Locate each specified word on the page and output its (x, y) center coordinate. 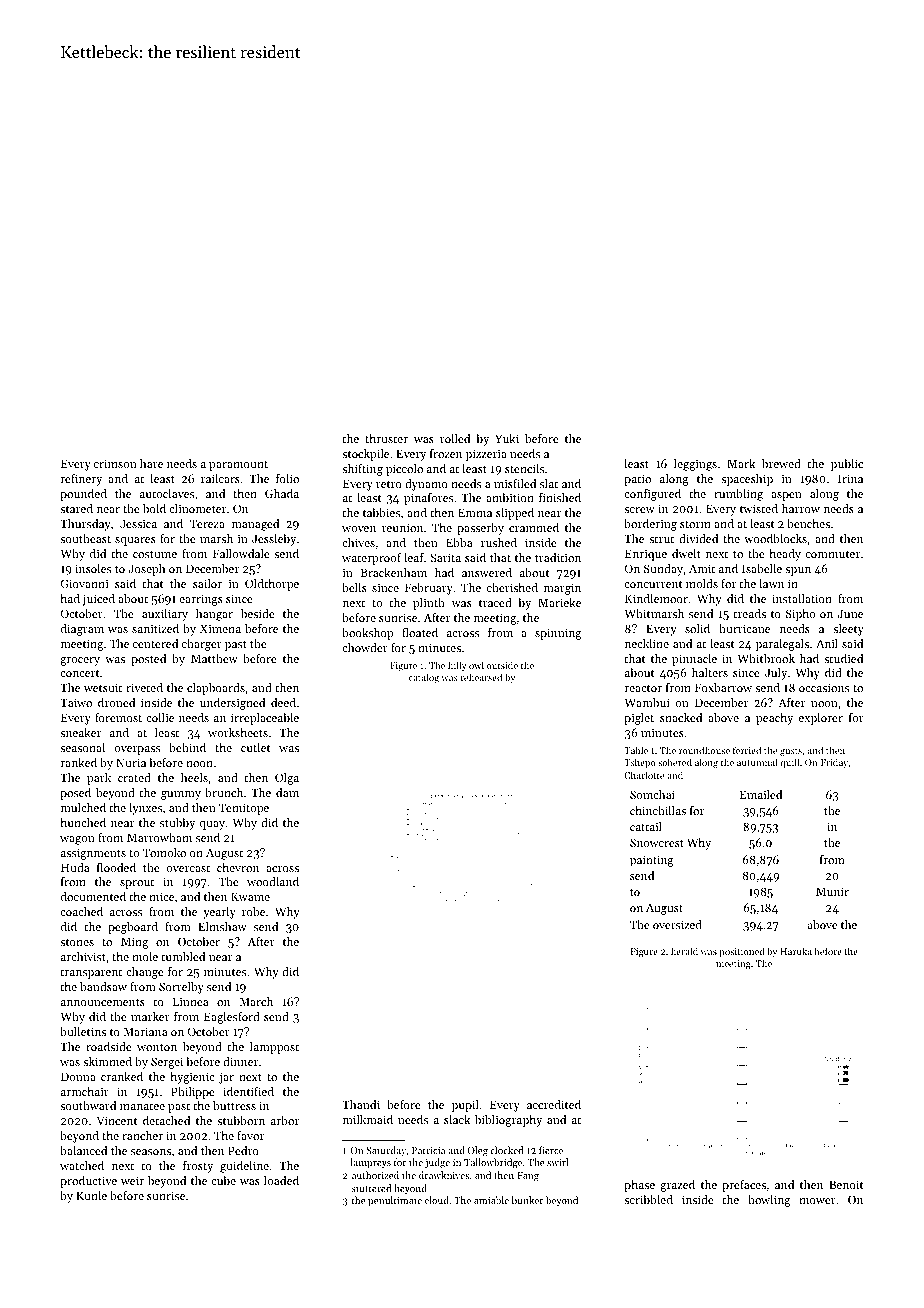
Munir (832, 891)
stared (76, 508)
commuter (833, 554)
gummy (181, 795)
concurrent (653, 584)
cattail (646, 826)
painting (652, 861)
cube (223, 1180)
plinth (429, 604)
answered (487, 572)
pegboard (133, 928)
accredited (554, 1104)
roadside (109, 1046)
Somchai (652, 794)
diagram (82, 630)
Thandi (361, 1104)
